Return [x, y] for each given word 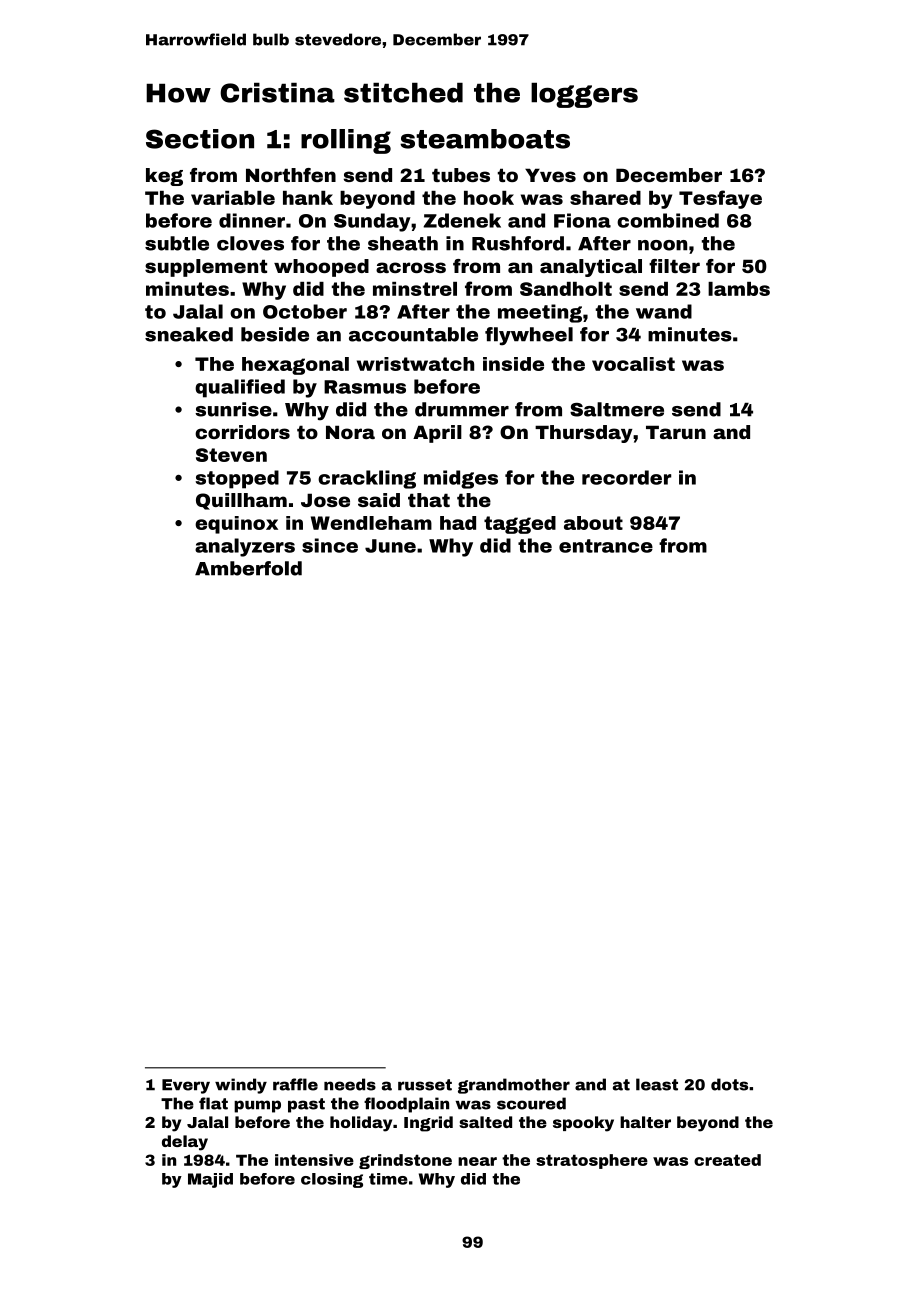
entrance [606, 546]
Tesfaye [720, 199]
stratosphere [592, 1161]
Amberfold [248, 568]
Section [200, 139]
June [390, 546]
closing [332, 1180]
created [727, 1160]
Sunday [372, 222]
